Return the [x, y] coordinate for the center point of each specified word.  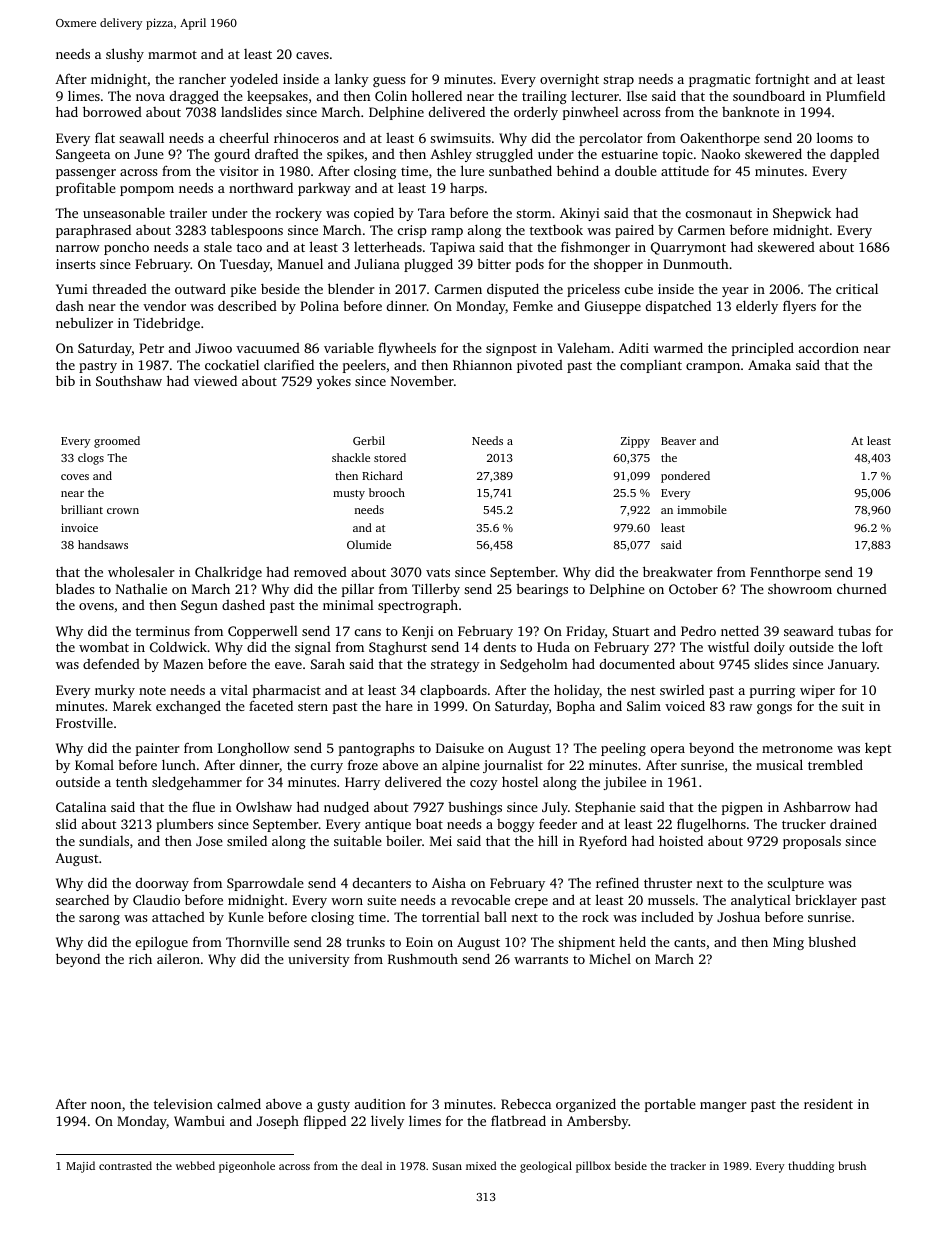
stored [390, 457]
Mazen [183, 664]
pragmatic [719, 80]
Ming [788, 943]
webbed [195, 1165]
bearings [542, 590]
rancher [202, 78]
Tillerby [436, 590]
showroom [800, 588]
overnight [569, 80]
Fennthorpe [785, 573]
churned [862, 589]
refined [617, 882]
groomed [117, 442]
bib [65, 380]
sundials [104, 840]
